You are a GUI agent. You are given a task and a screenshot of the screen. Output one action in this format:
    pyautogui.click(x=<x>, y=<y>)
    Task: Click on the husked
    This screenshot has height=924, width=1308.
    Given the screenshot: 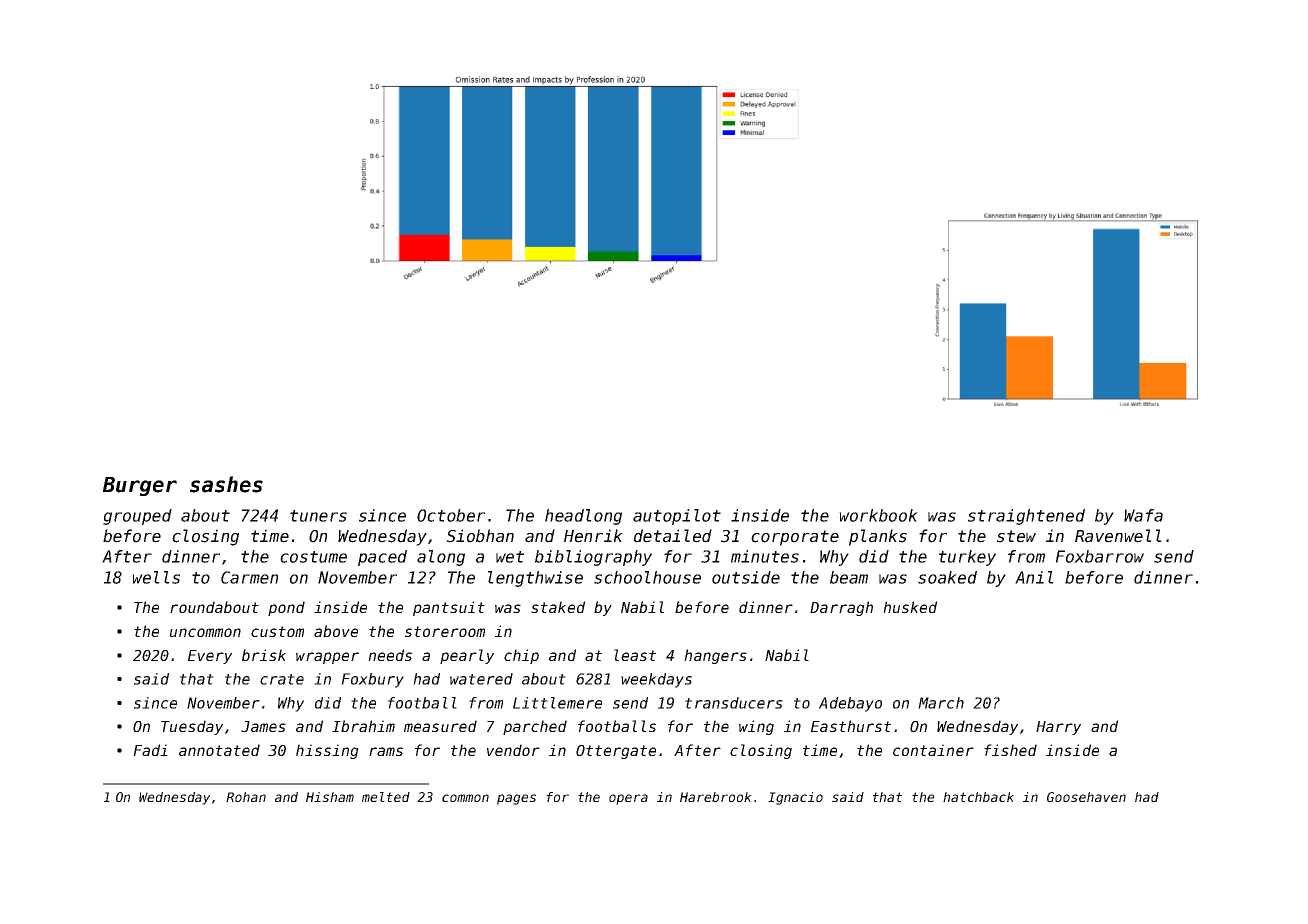 What is the action you would take?
    pyautogui.click(x=910, y=607)
